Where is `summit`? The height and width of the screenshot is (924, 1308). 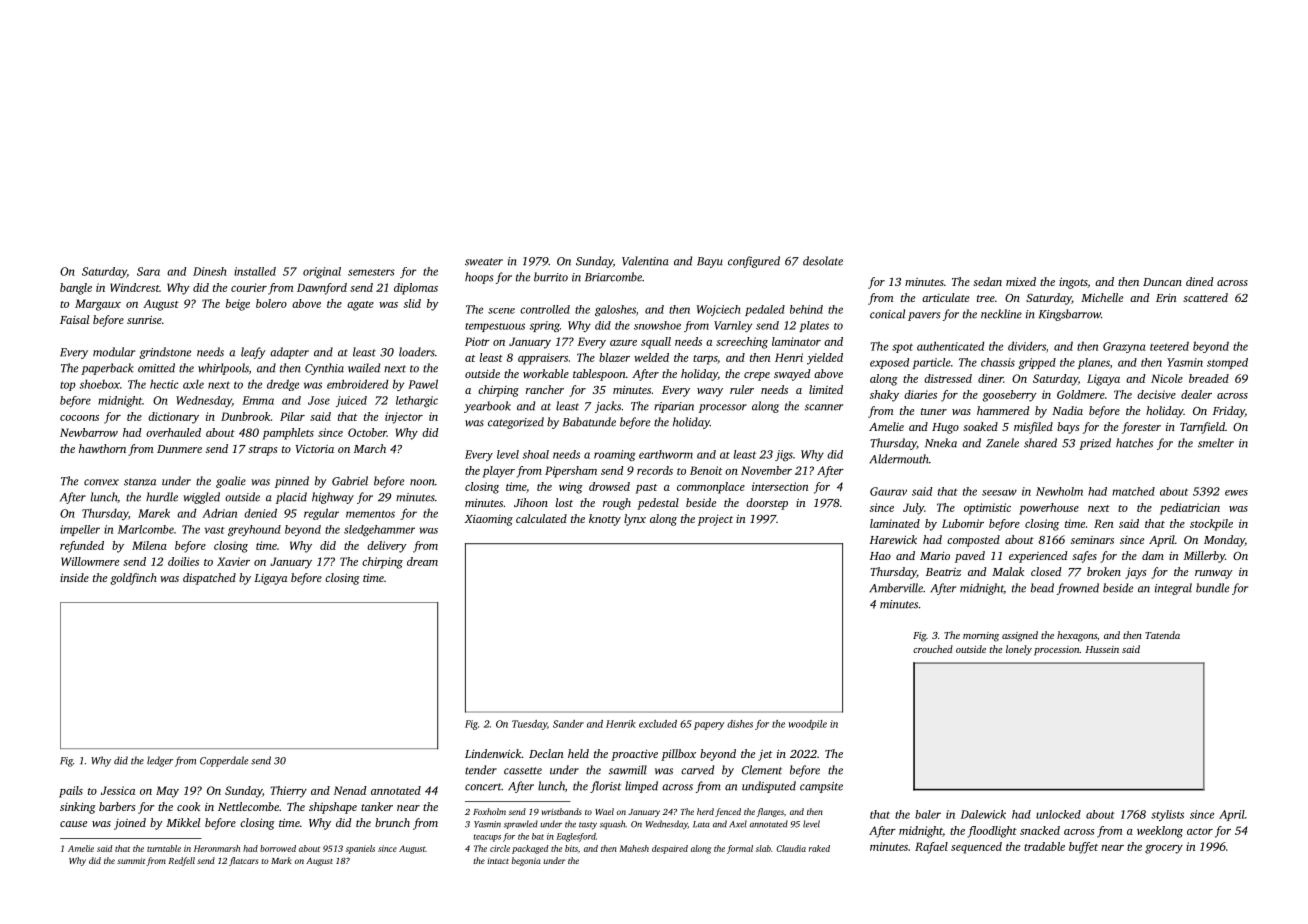
summit is located at coordinates (131, 861).
